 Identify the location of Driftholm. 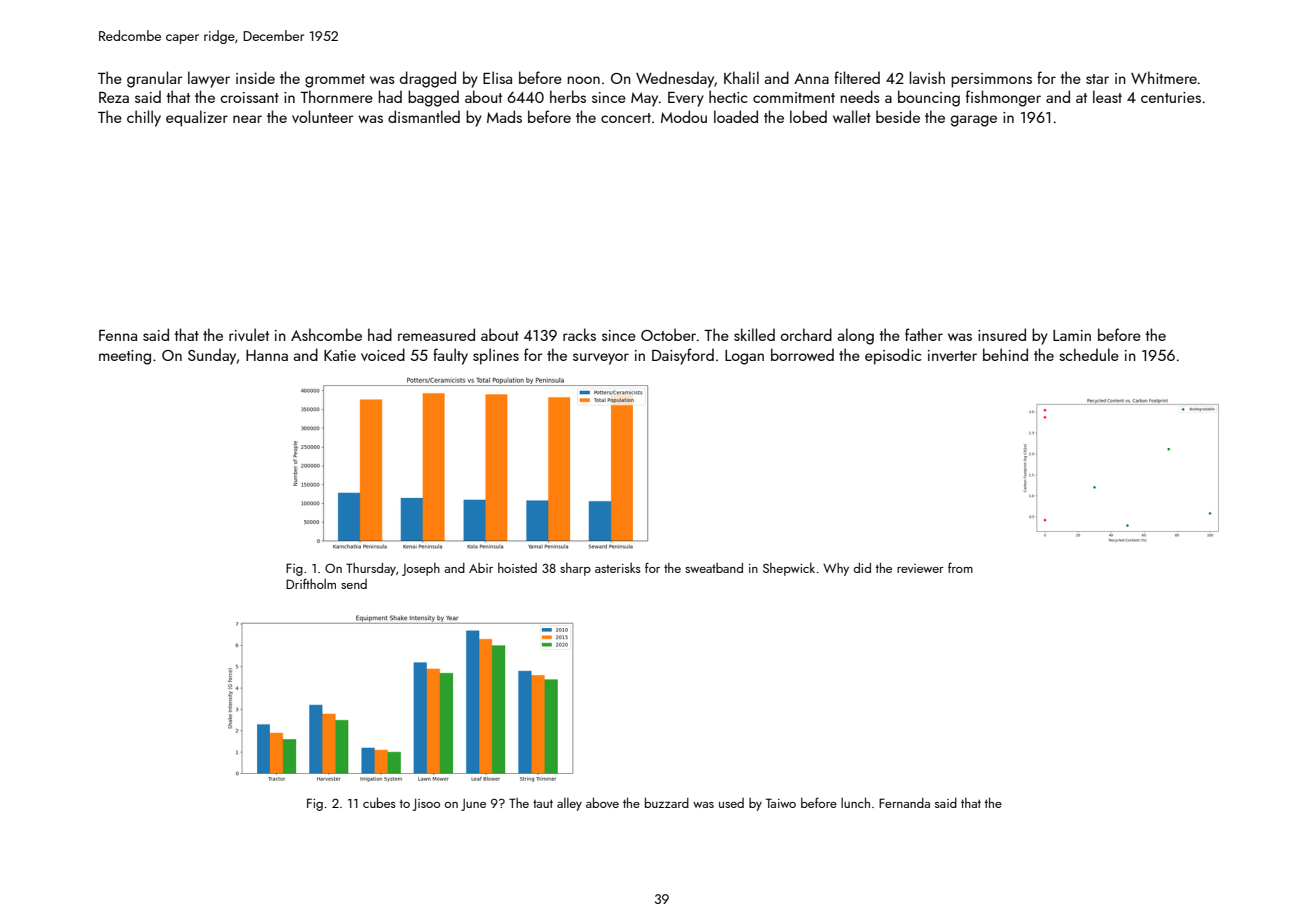
(311, 583).
